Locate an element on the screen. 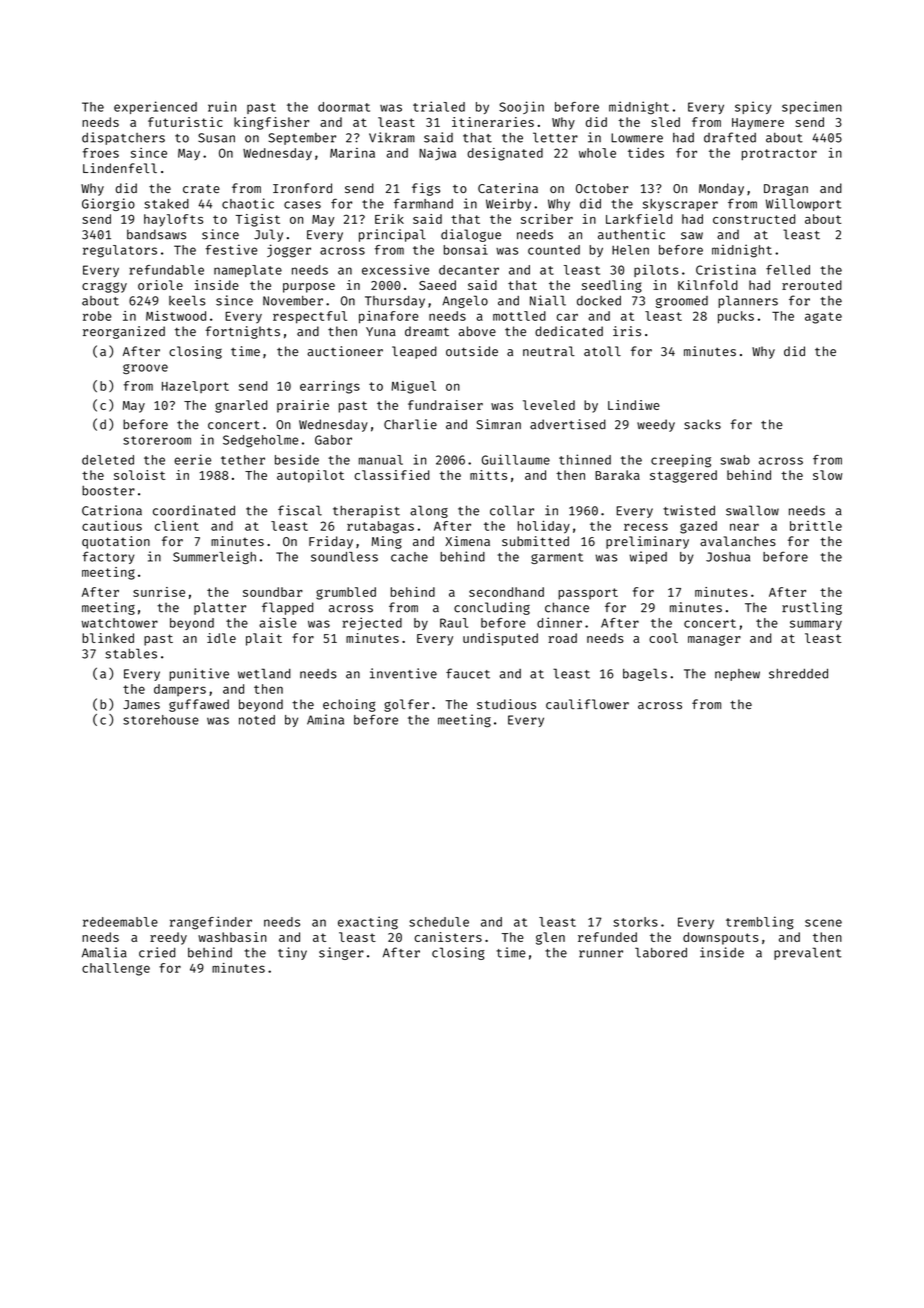 Image resolution: width=924 pixels, height=1308 pixels. refundable is located at coordinates (166, 270).
